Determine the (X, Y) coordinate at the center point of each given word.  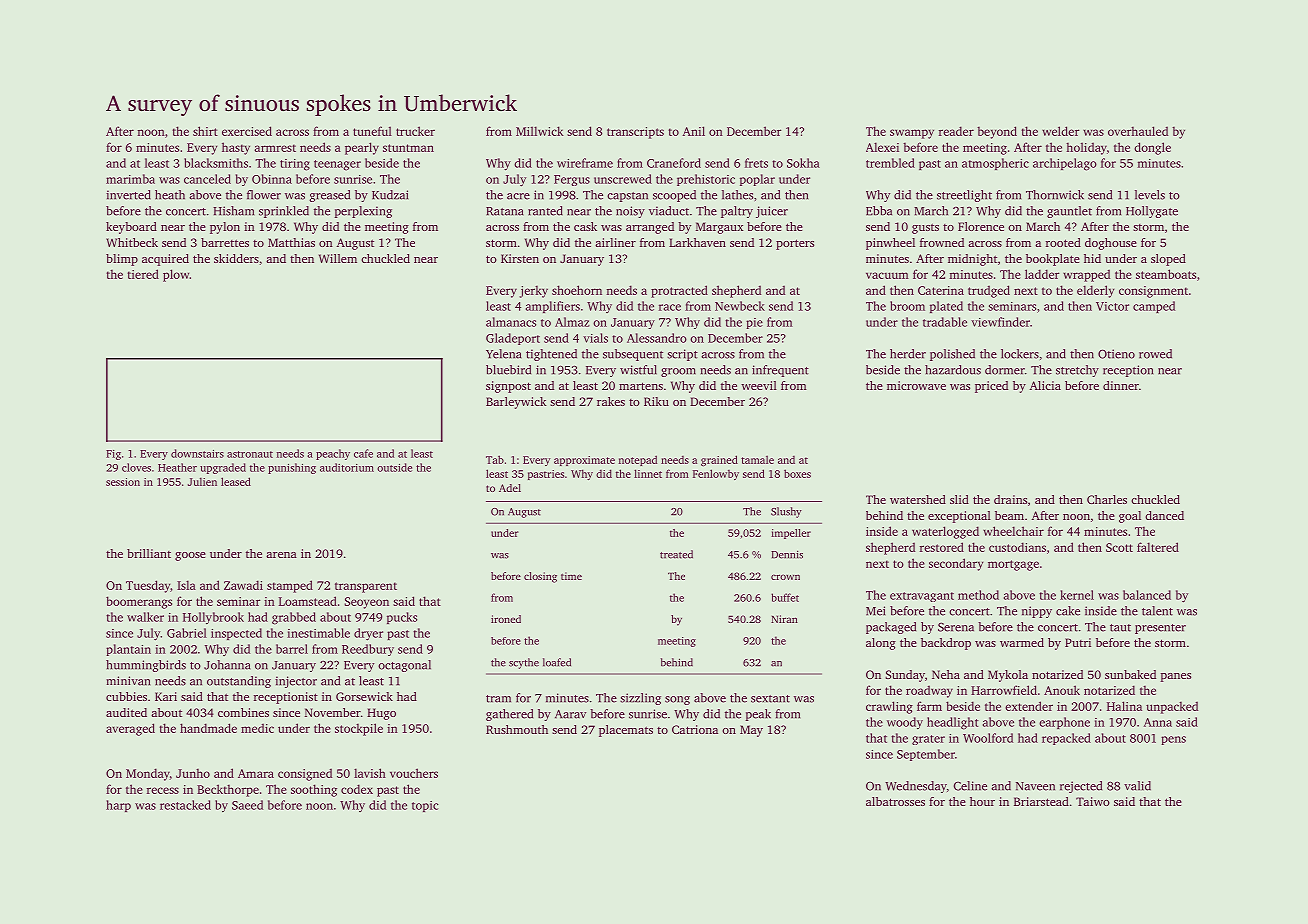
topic (425, 806)
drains (1010, 499)
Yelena (503, 354)
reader (956, 131)
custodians (1017, 547)
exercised (247, 131)
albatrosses (895, 801)
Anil (694, 131)
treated (676, 554)
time (571, 576)
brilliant (149, 553)
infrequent (780, 371)
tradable (945, 322)
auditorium (347, 467)
